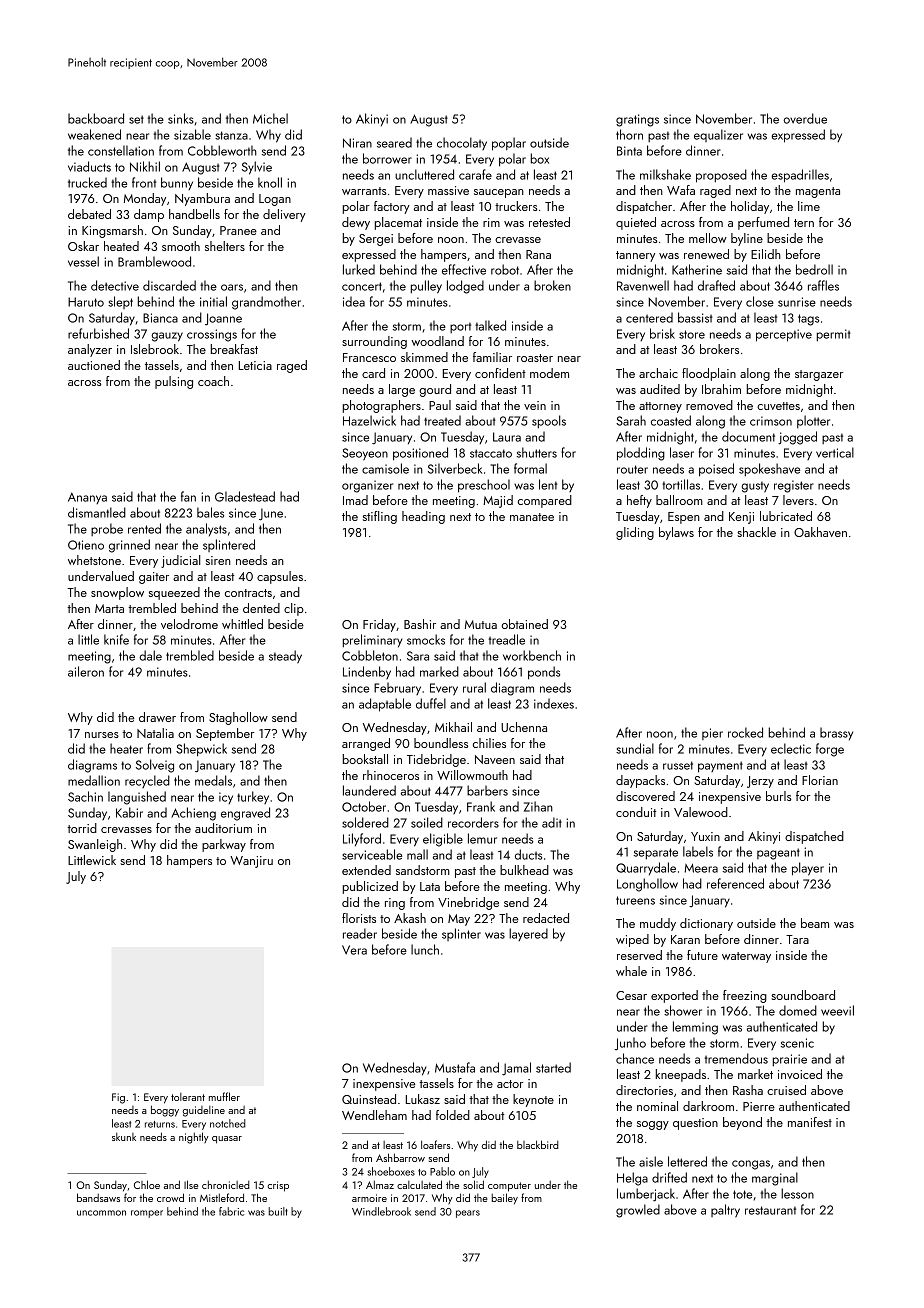  Describe the element at coordinates (554, 703) in the screenshot. I see `indexes` at that location.
